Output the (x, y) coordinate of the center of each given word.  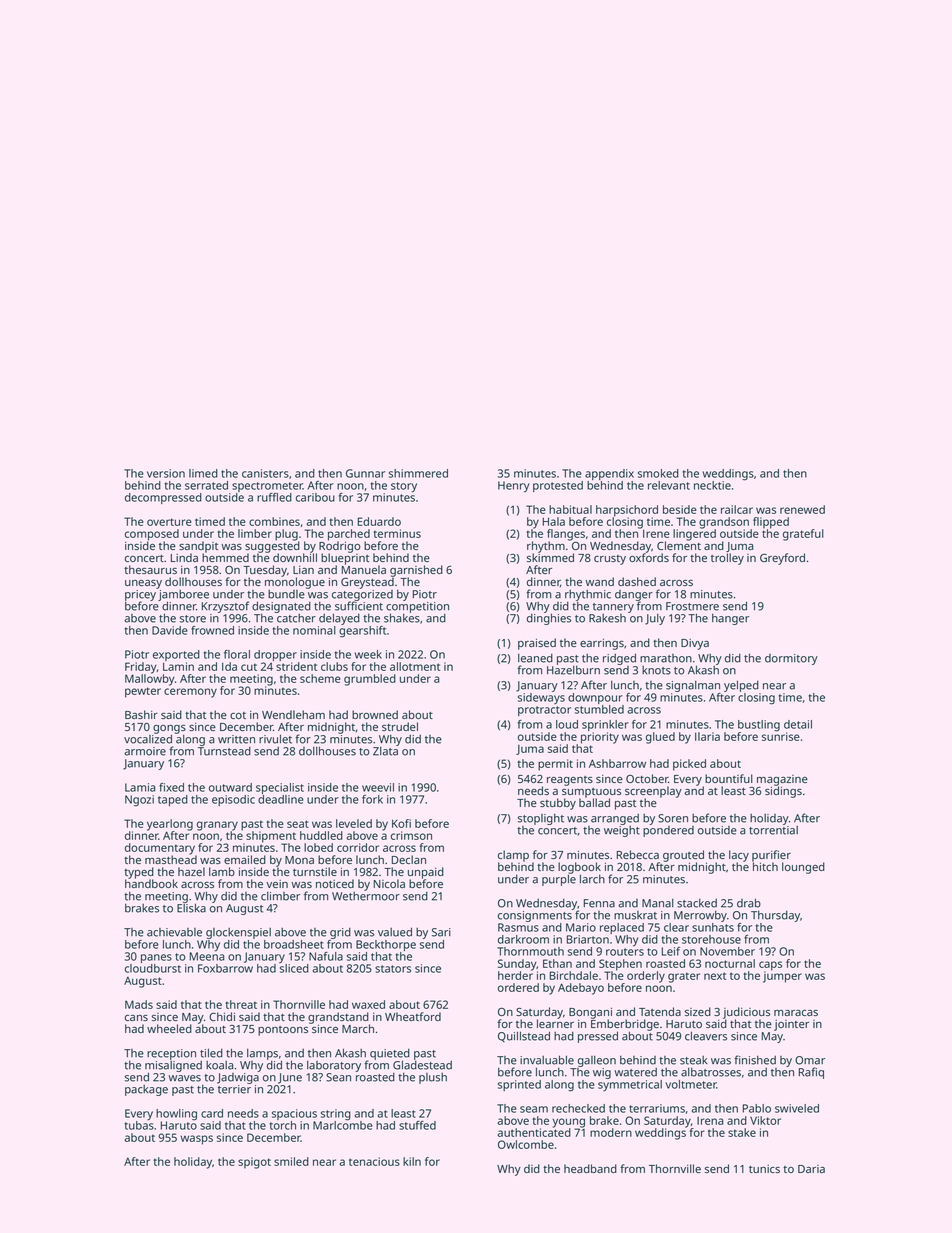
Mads (139, 1004)
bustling (759, 726)
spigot (254, 1163)
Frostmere (692, 606)
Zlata (385, 751)
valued (395, 932)
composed (152, 535)
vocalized (148, 739)
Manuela (364, 569)
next (715, 976)
